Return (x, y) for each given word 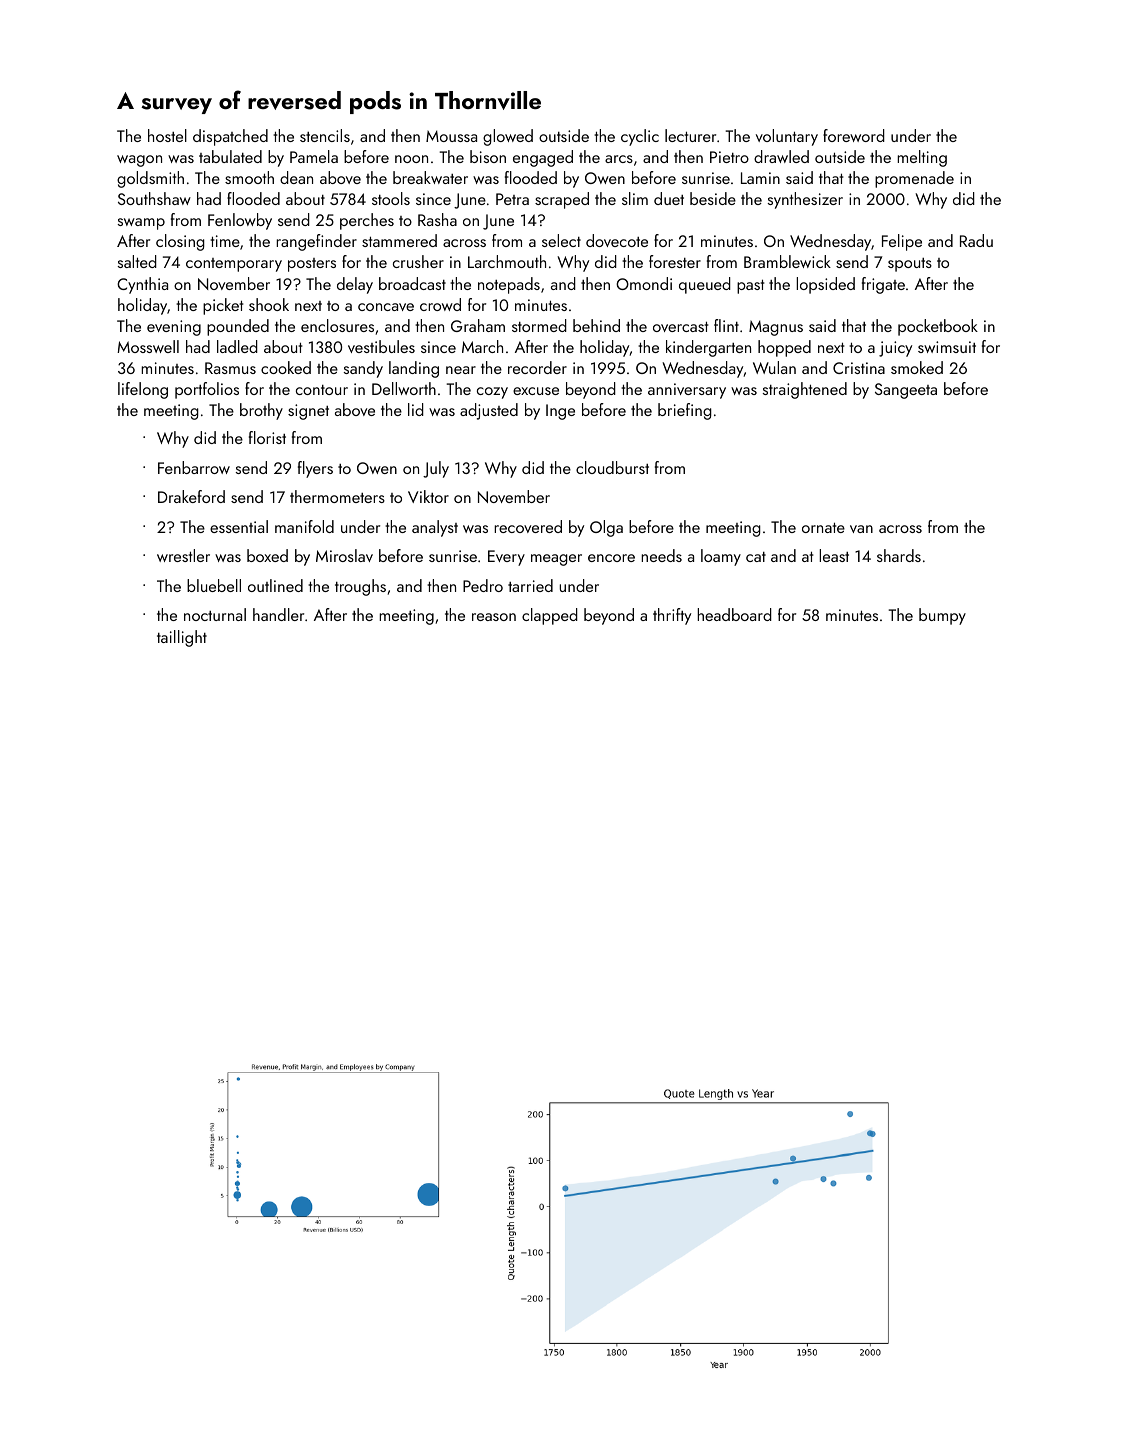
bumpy (942, 616)
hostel (167, 135)
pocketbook (938, 327)
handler (278, 614)
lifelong (143, 390)
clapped (550, 616)
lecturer (690, 135)
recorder (537, 367)
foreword (854, 135)
